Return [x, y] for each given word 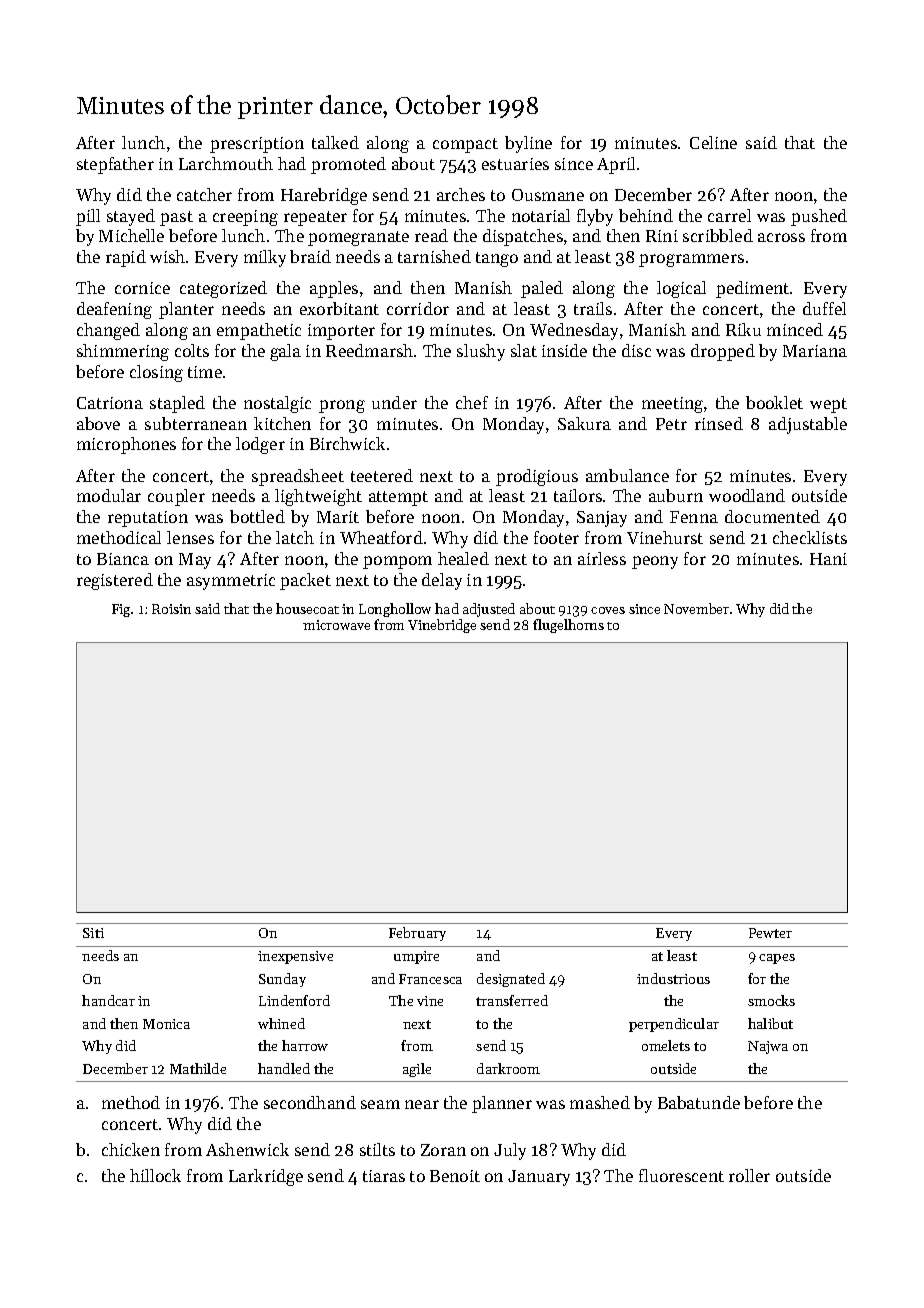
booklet [774, 402]
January [539, 1178]
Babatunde [699, 1102]
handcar [108, 1000]
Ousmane [548, 195]
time [205, 372]
